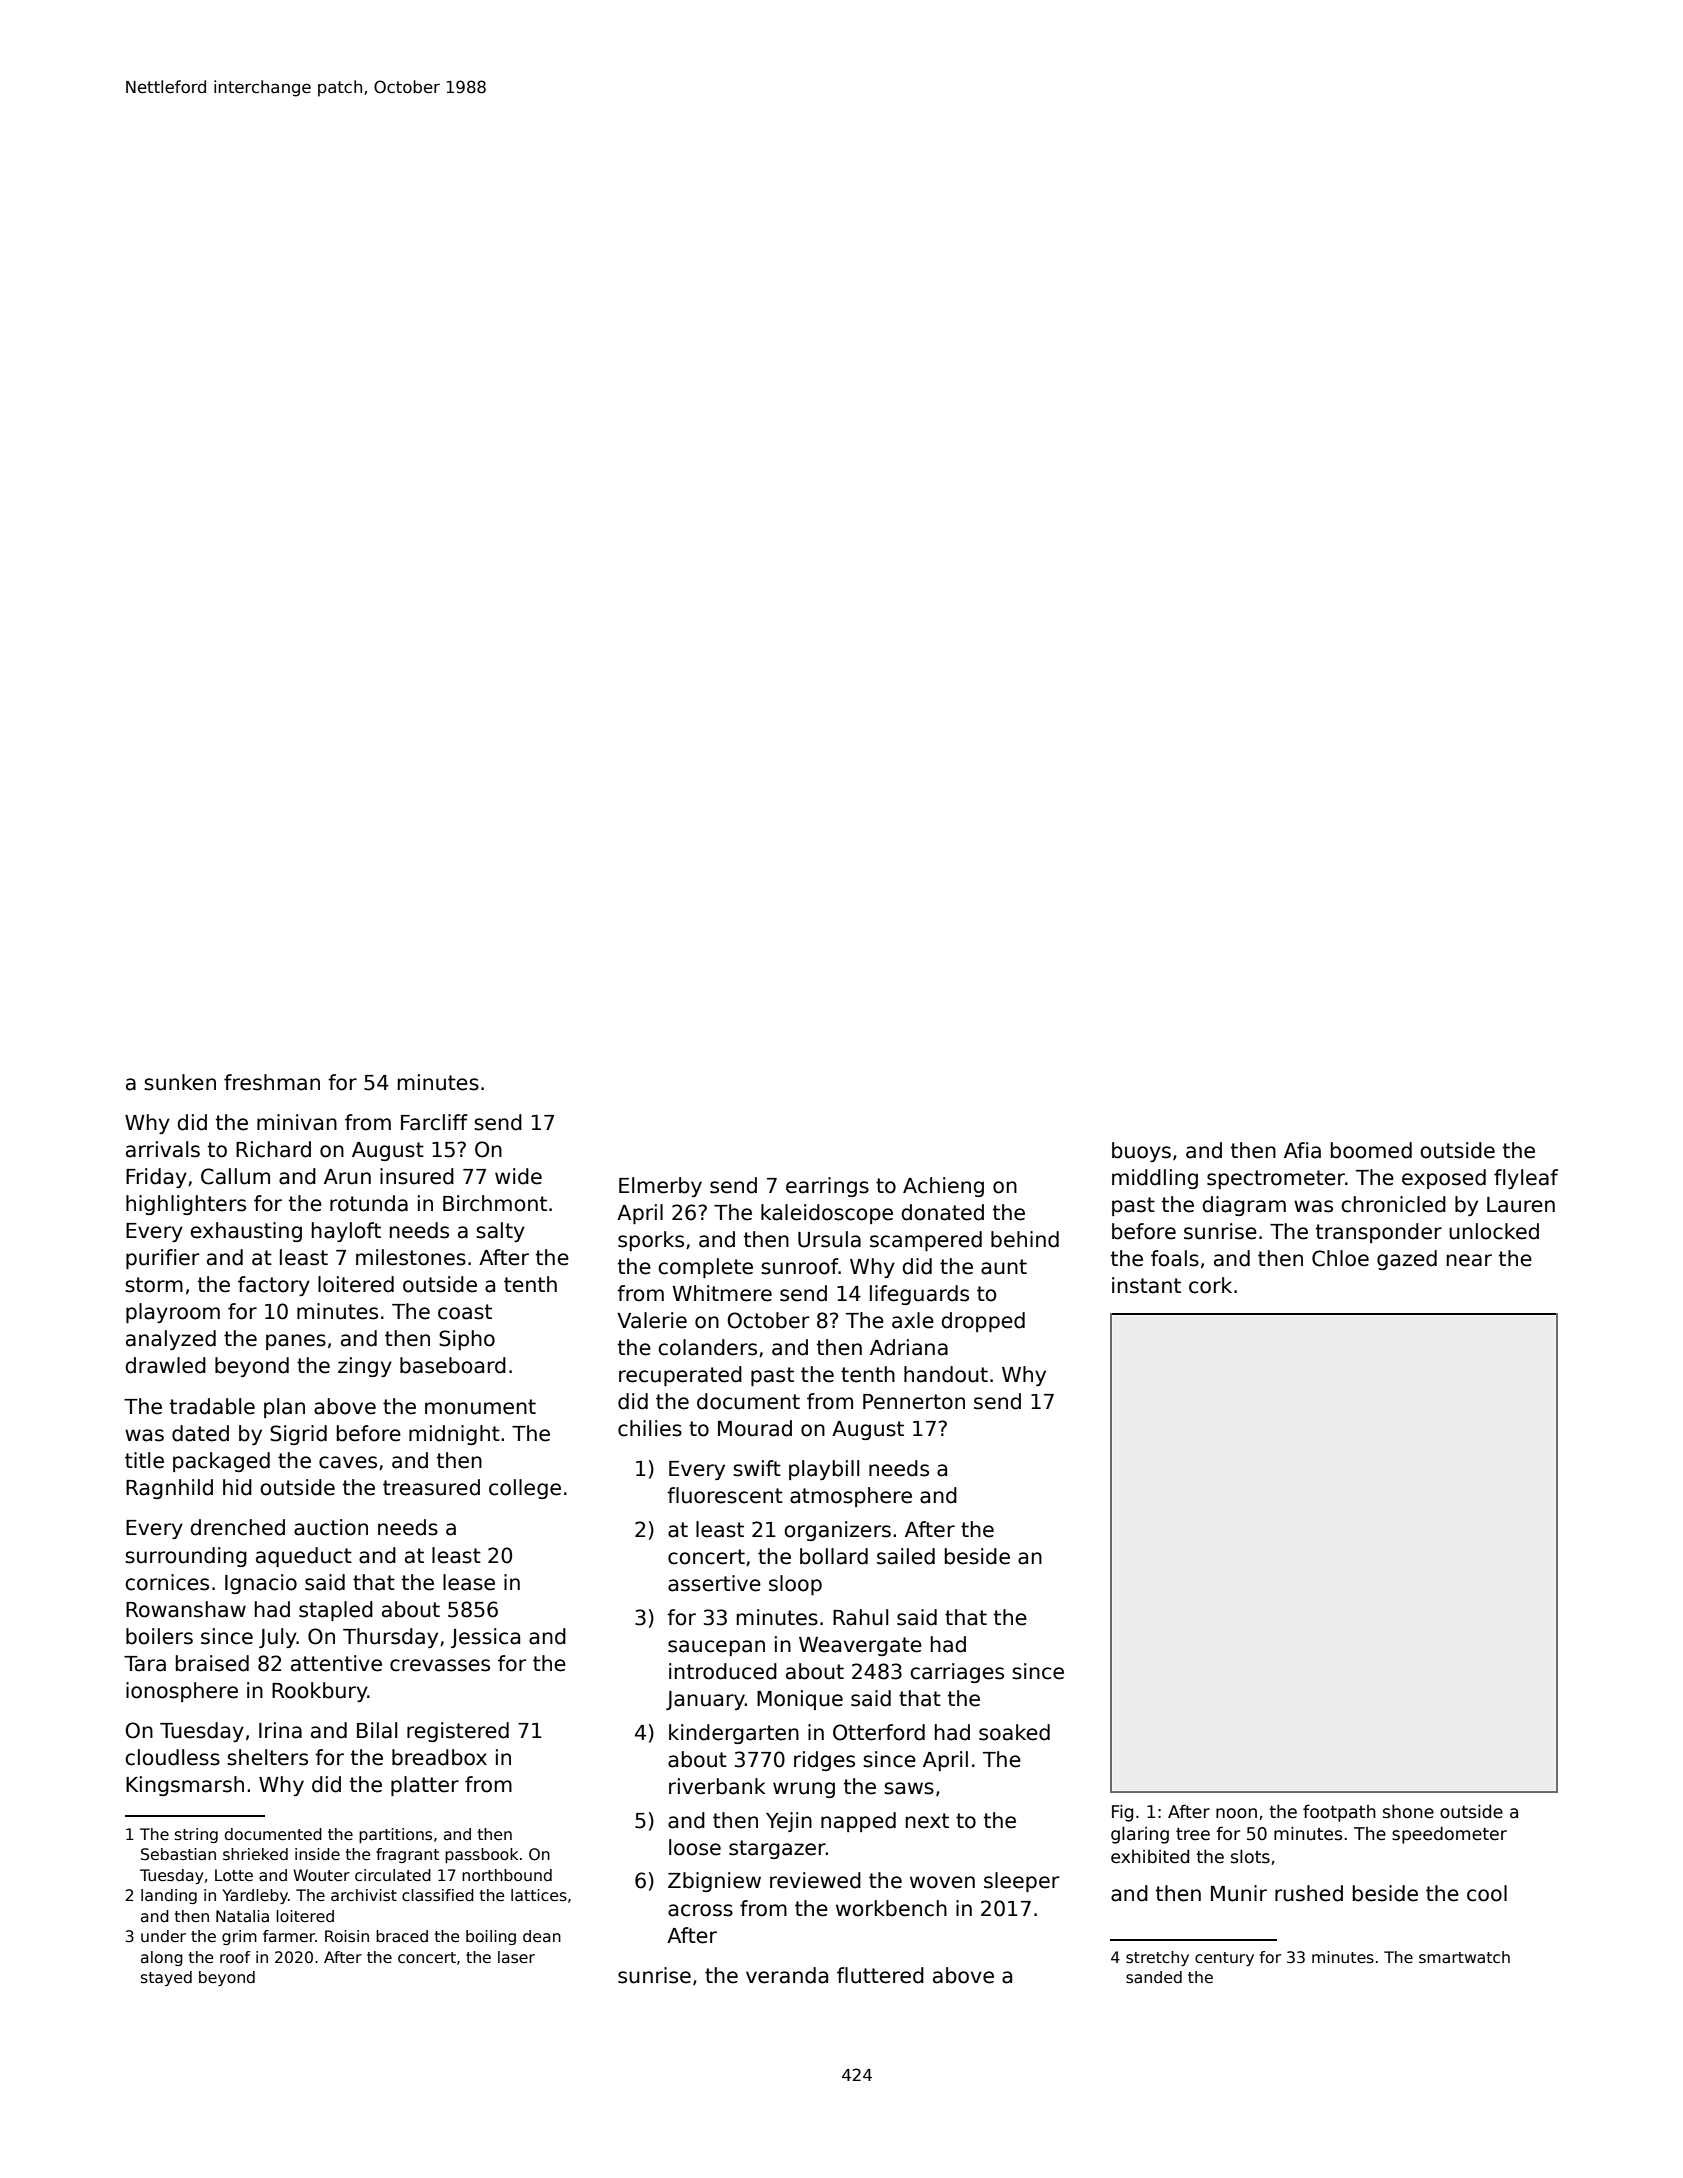  I want to click on smartwatch, so click(1464, 1957).
